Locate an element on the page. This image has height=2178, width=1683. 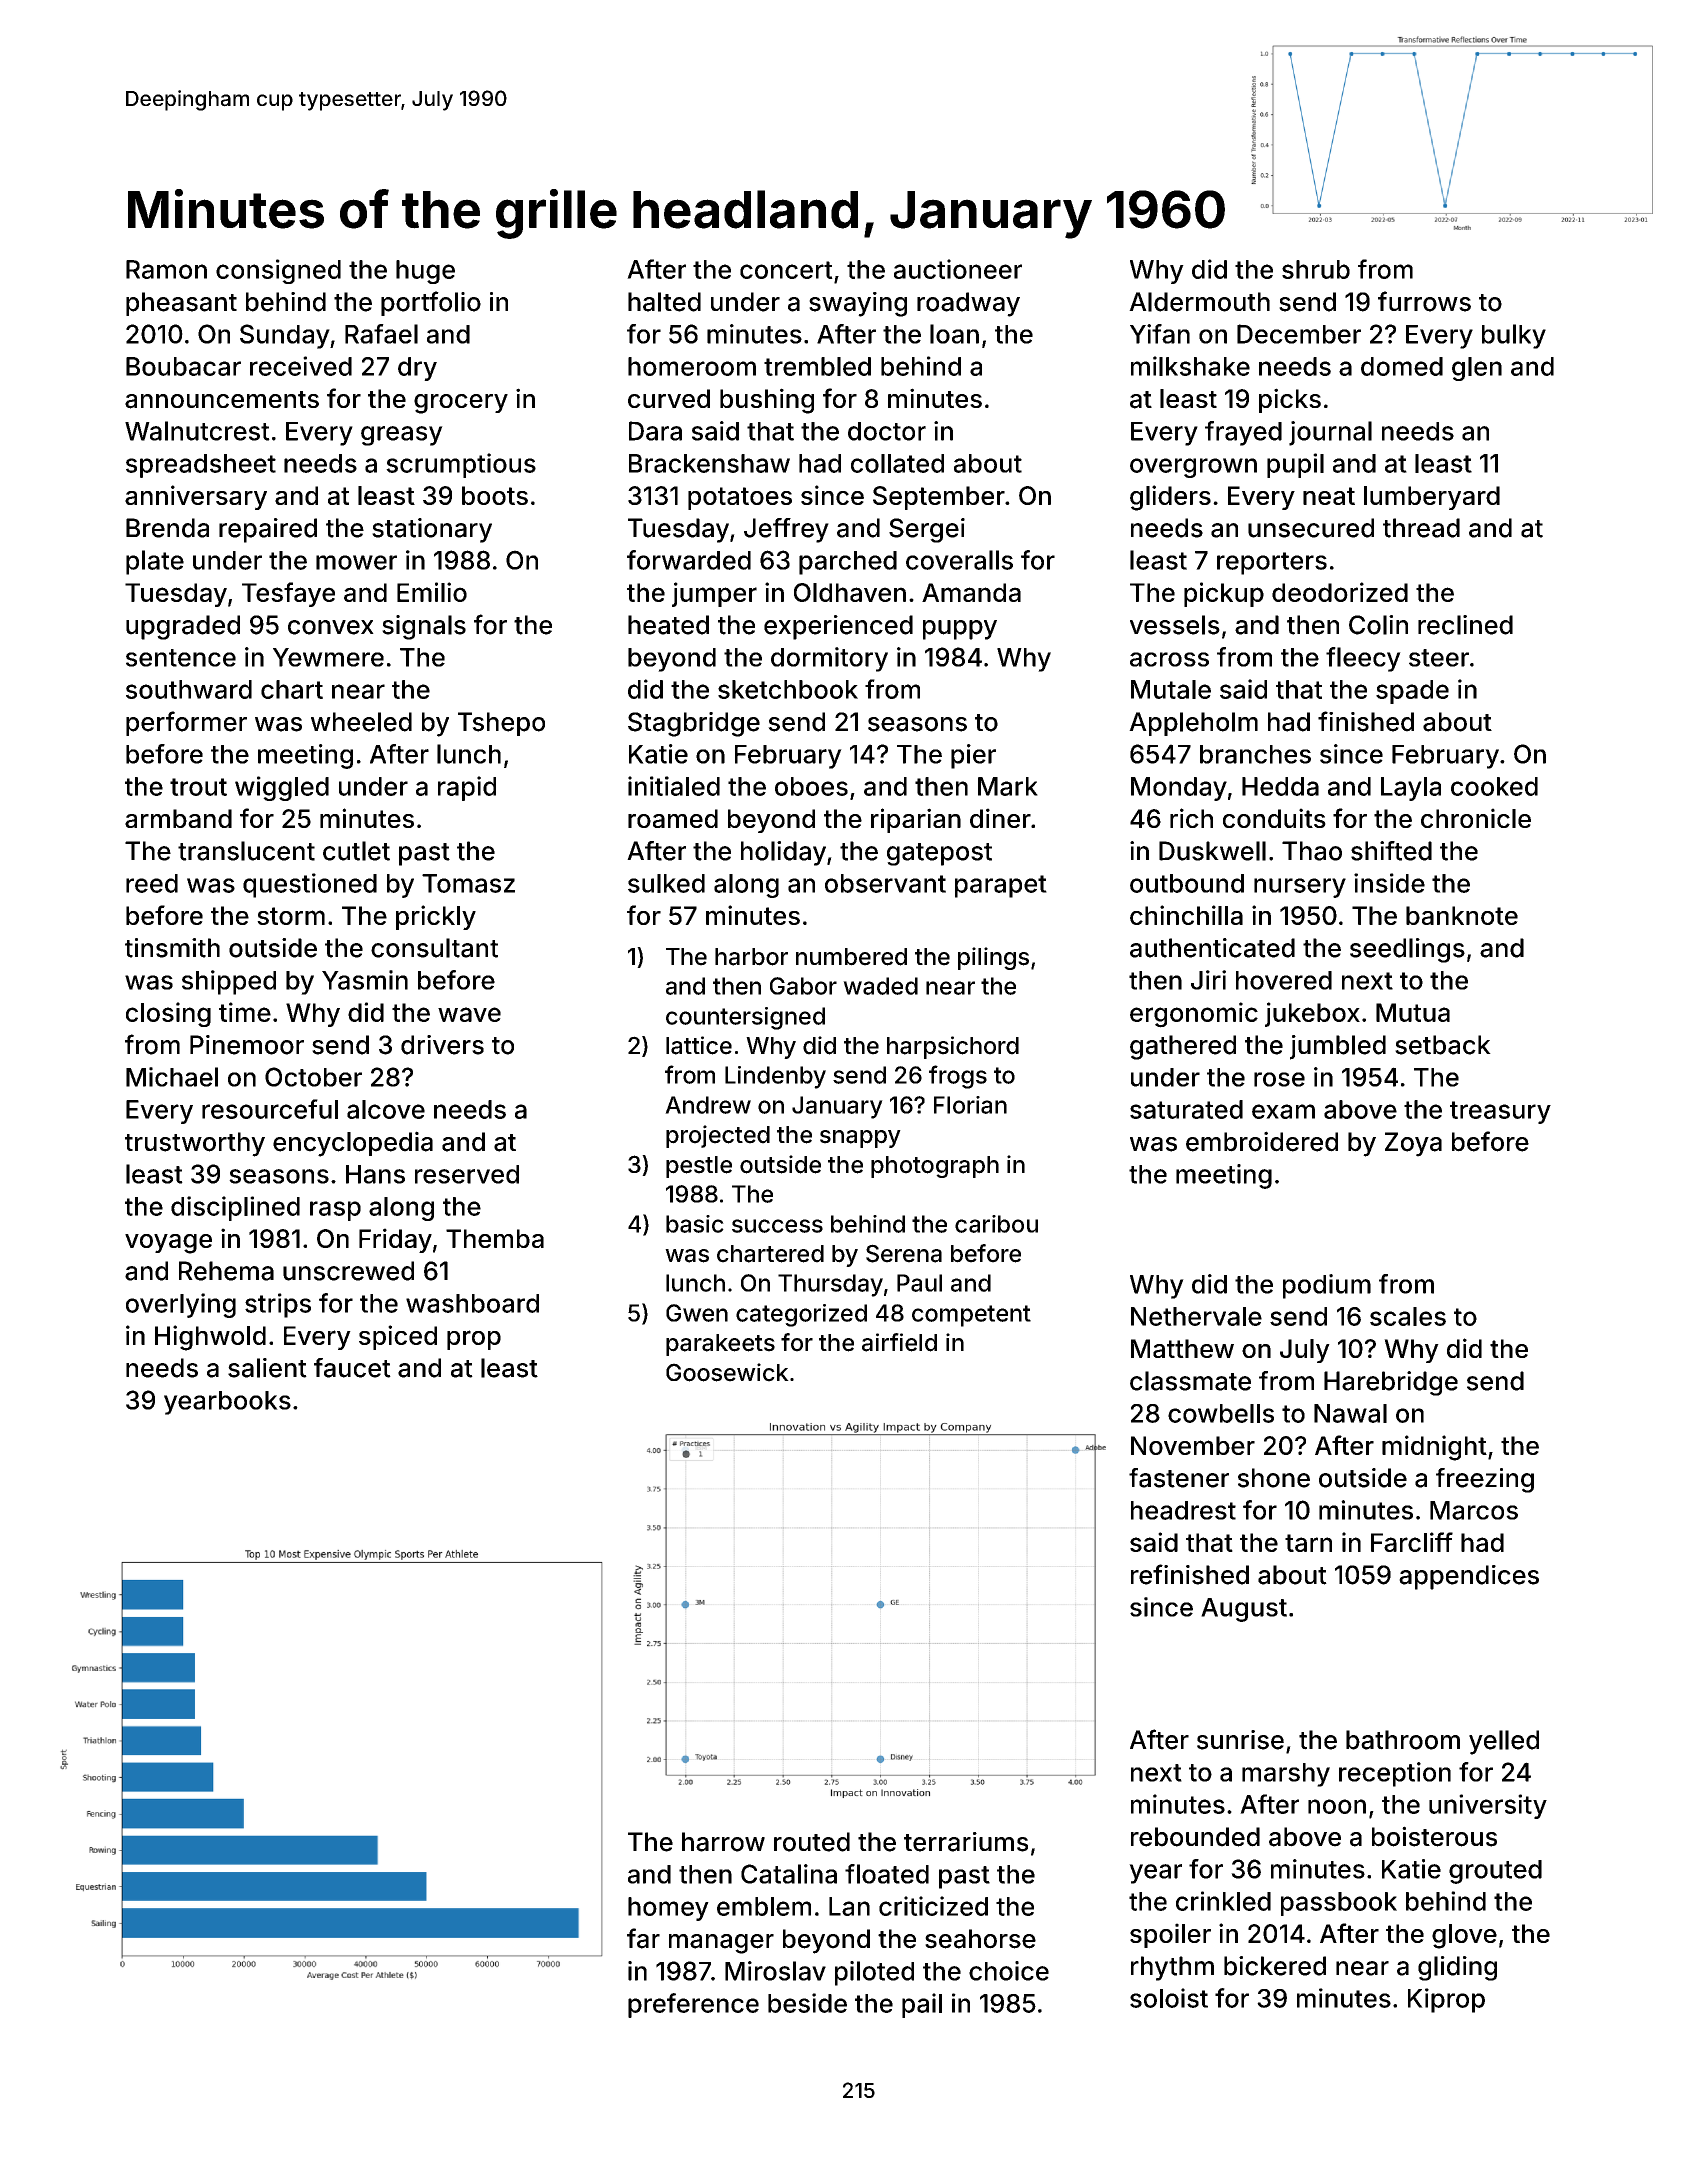
auctioneer is located at coordinates (958, 269).
